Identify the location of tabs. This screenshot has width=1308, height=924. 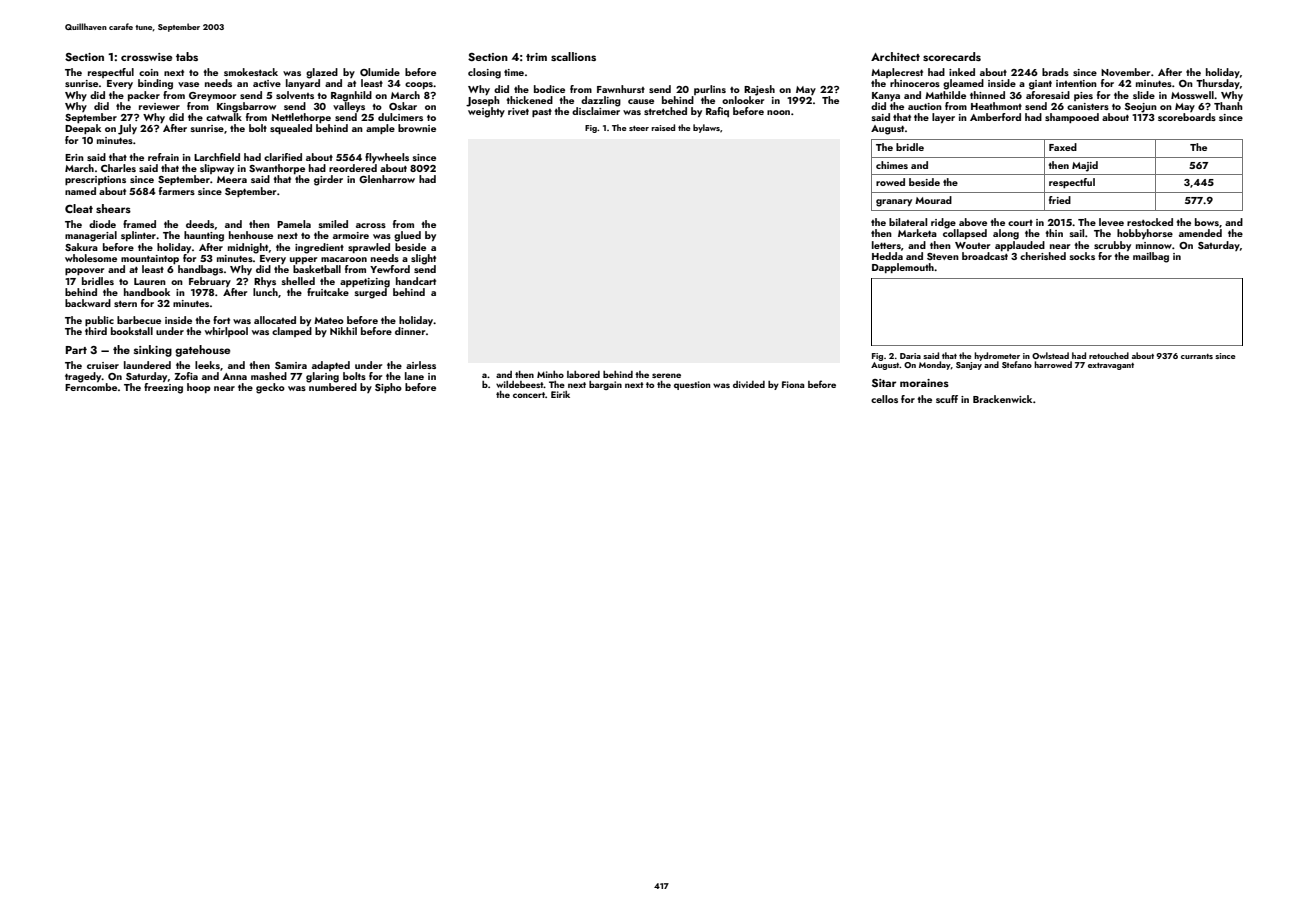
(187, 56).
